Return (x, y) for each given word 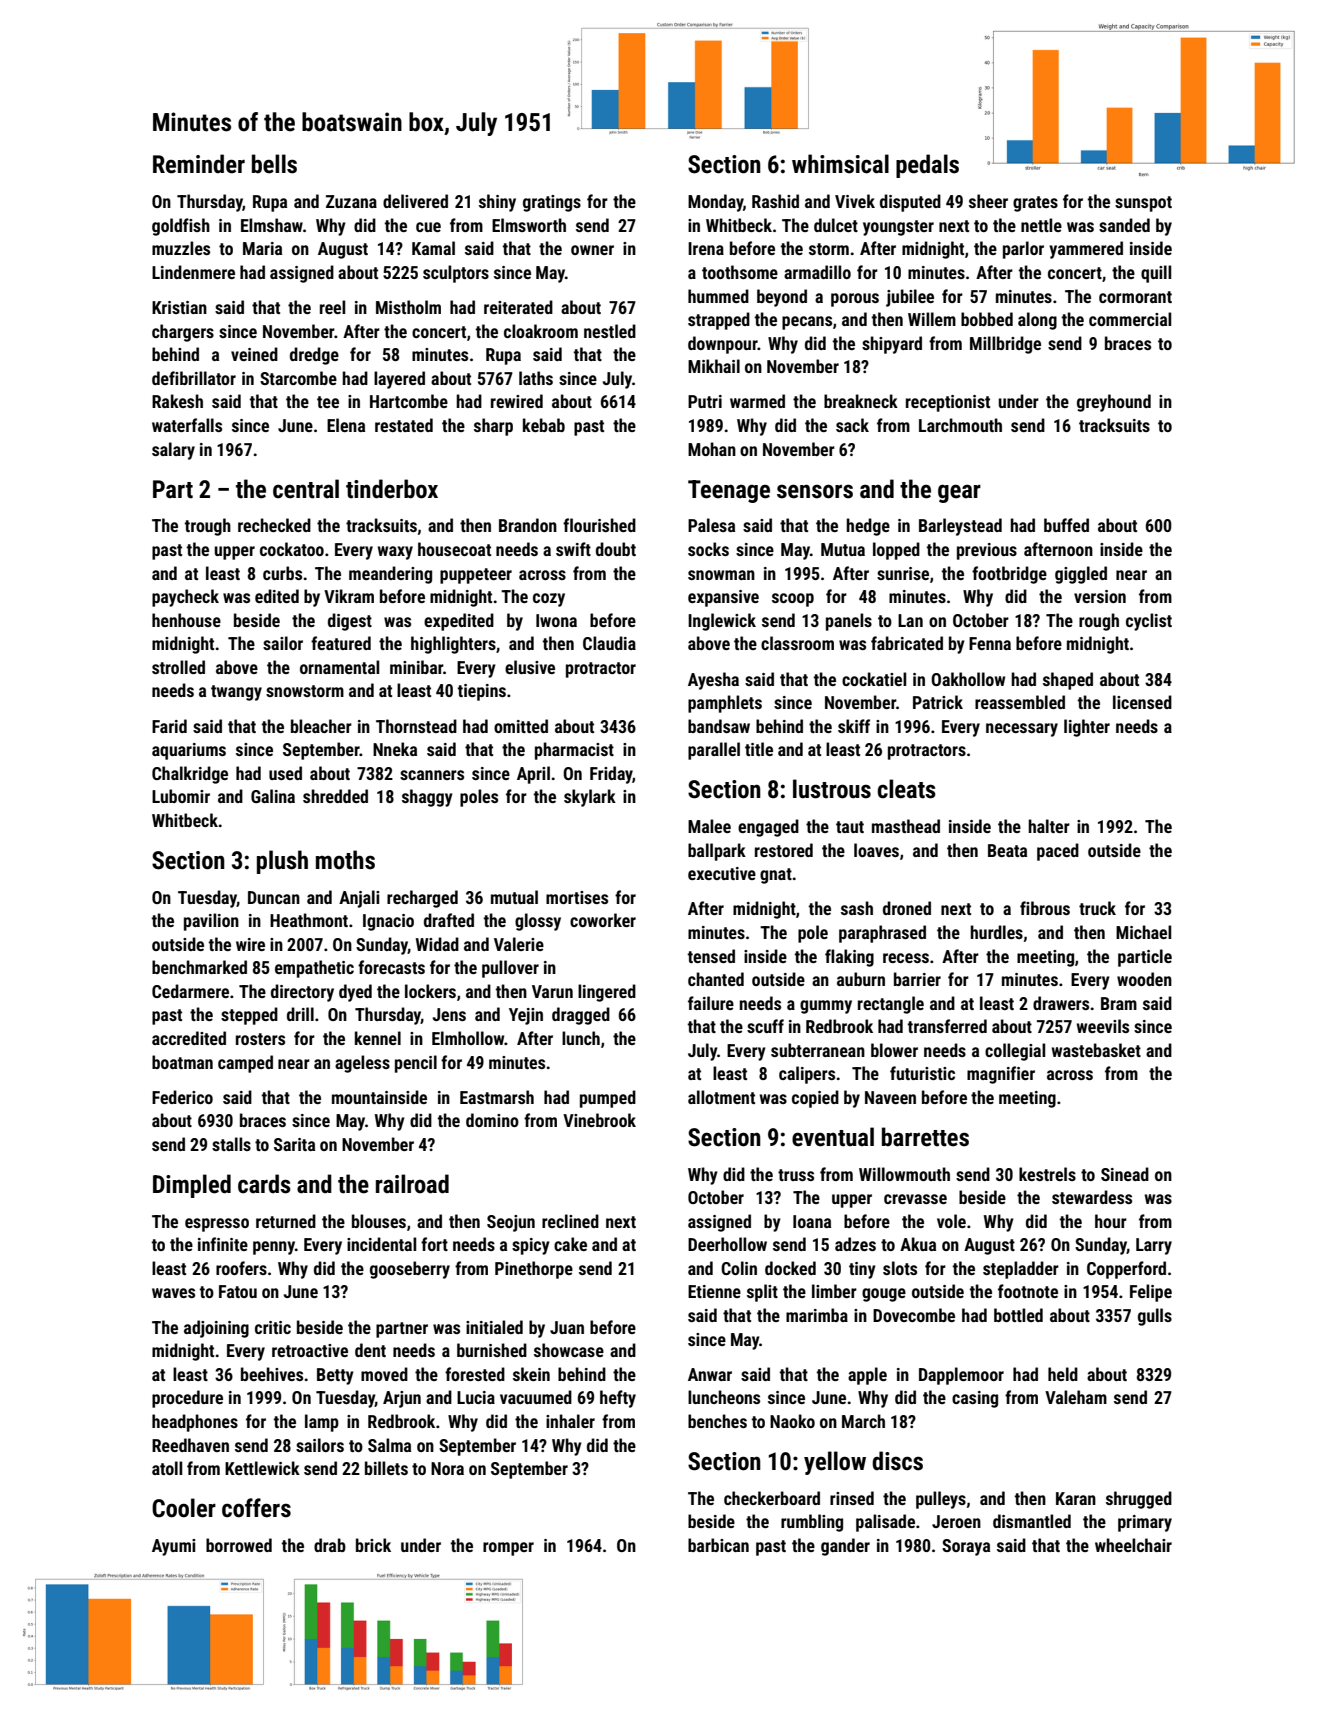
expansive (723, 598)
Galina (273, 796)
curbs (282, 573)
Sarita (294, 1144)
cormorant (1135, 297)
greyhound (1114, 403)
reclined (570, 1221)
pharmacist (574, 751)
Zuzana (351, 201)
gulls (1155, 1317)
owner (592, 250)
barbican (718, 1545)
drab (330, 1545)
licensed (1142, 702)
